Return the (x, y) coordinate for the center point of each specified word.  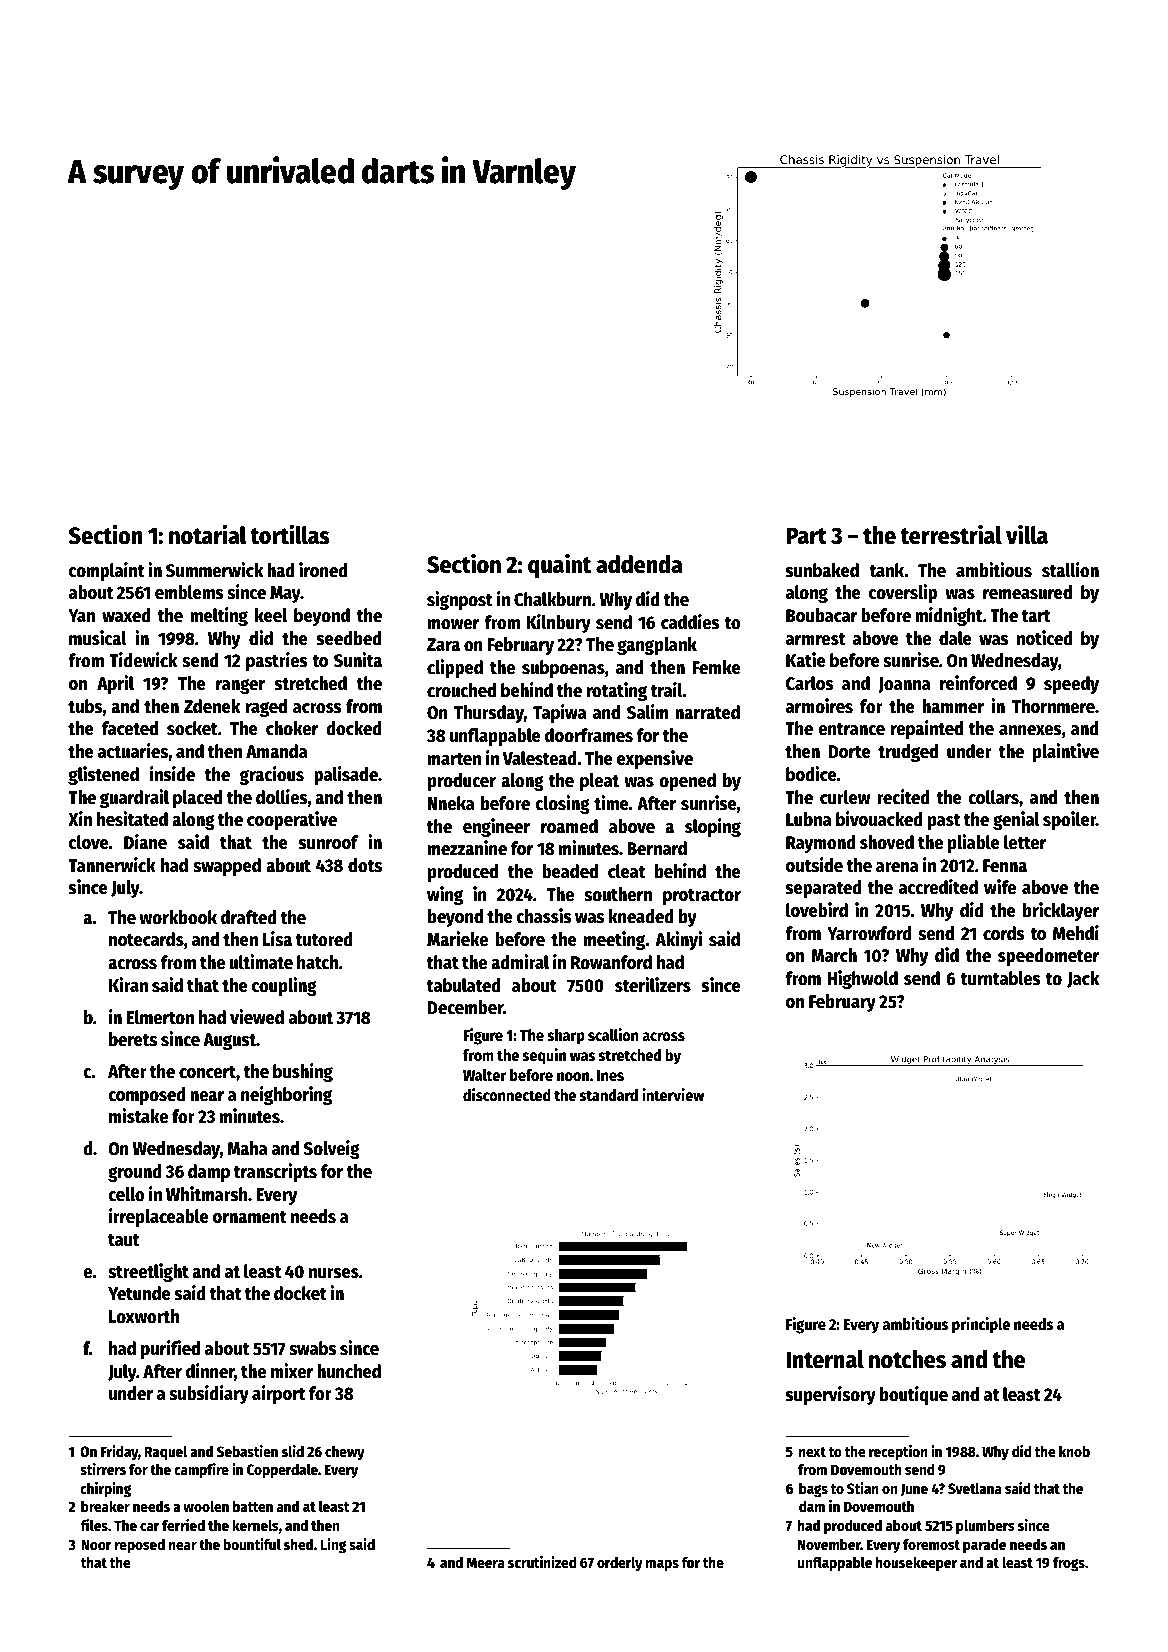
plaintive (1066, 752)
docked (354, 728)
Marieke (457, 939)
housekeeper (916, 1564)
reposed (140, 1546)
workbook (178, 917)
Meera (486, 1562)
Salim (647, 712)
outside (814, 865)
